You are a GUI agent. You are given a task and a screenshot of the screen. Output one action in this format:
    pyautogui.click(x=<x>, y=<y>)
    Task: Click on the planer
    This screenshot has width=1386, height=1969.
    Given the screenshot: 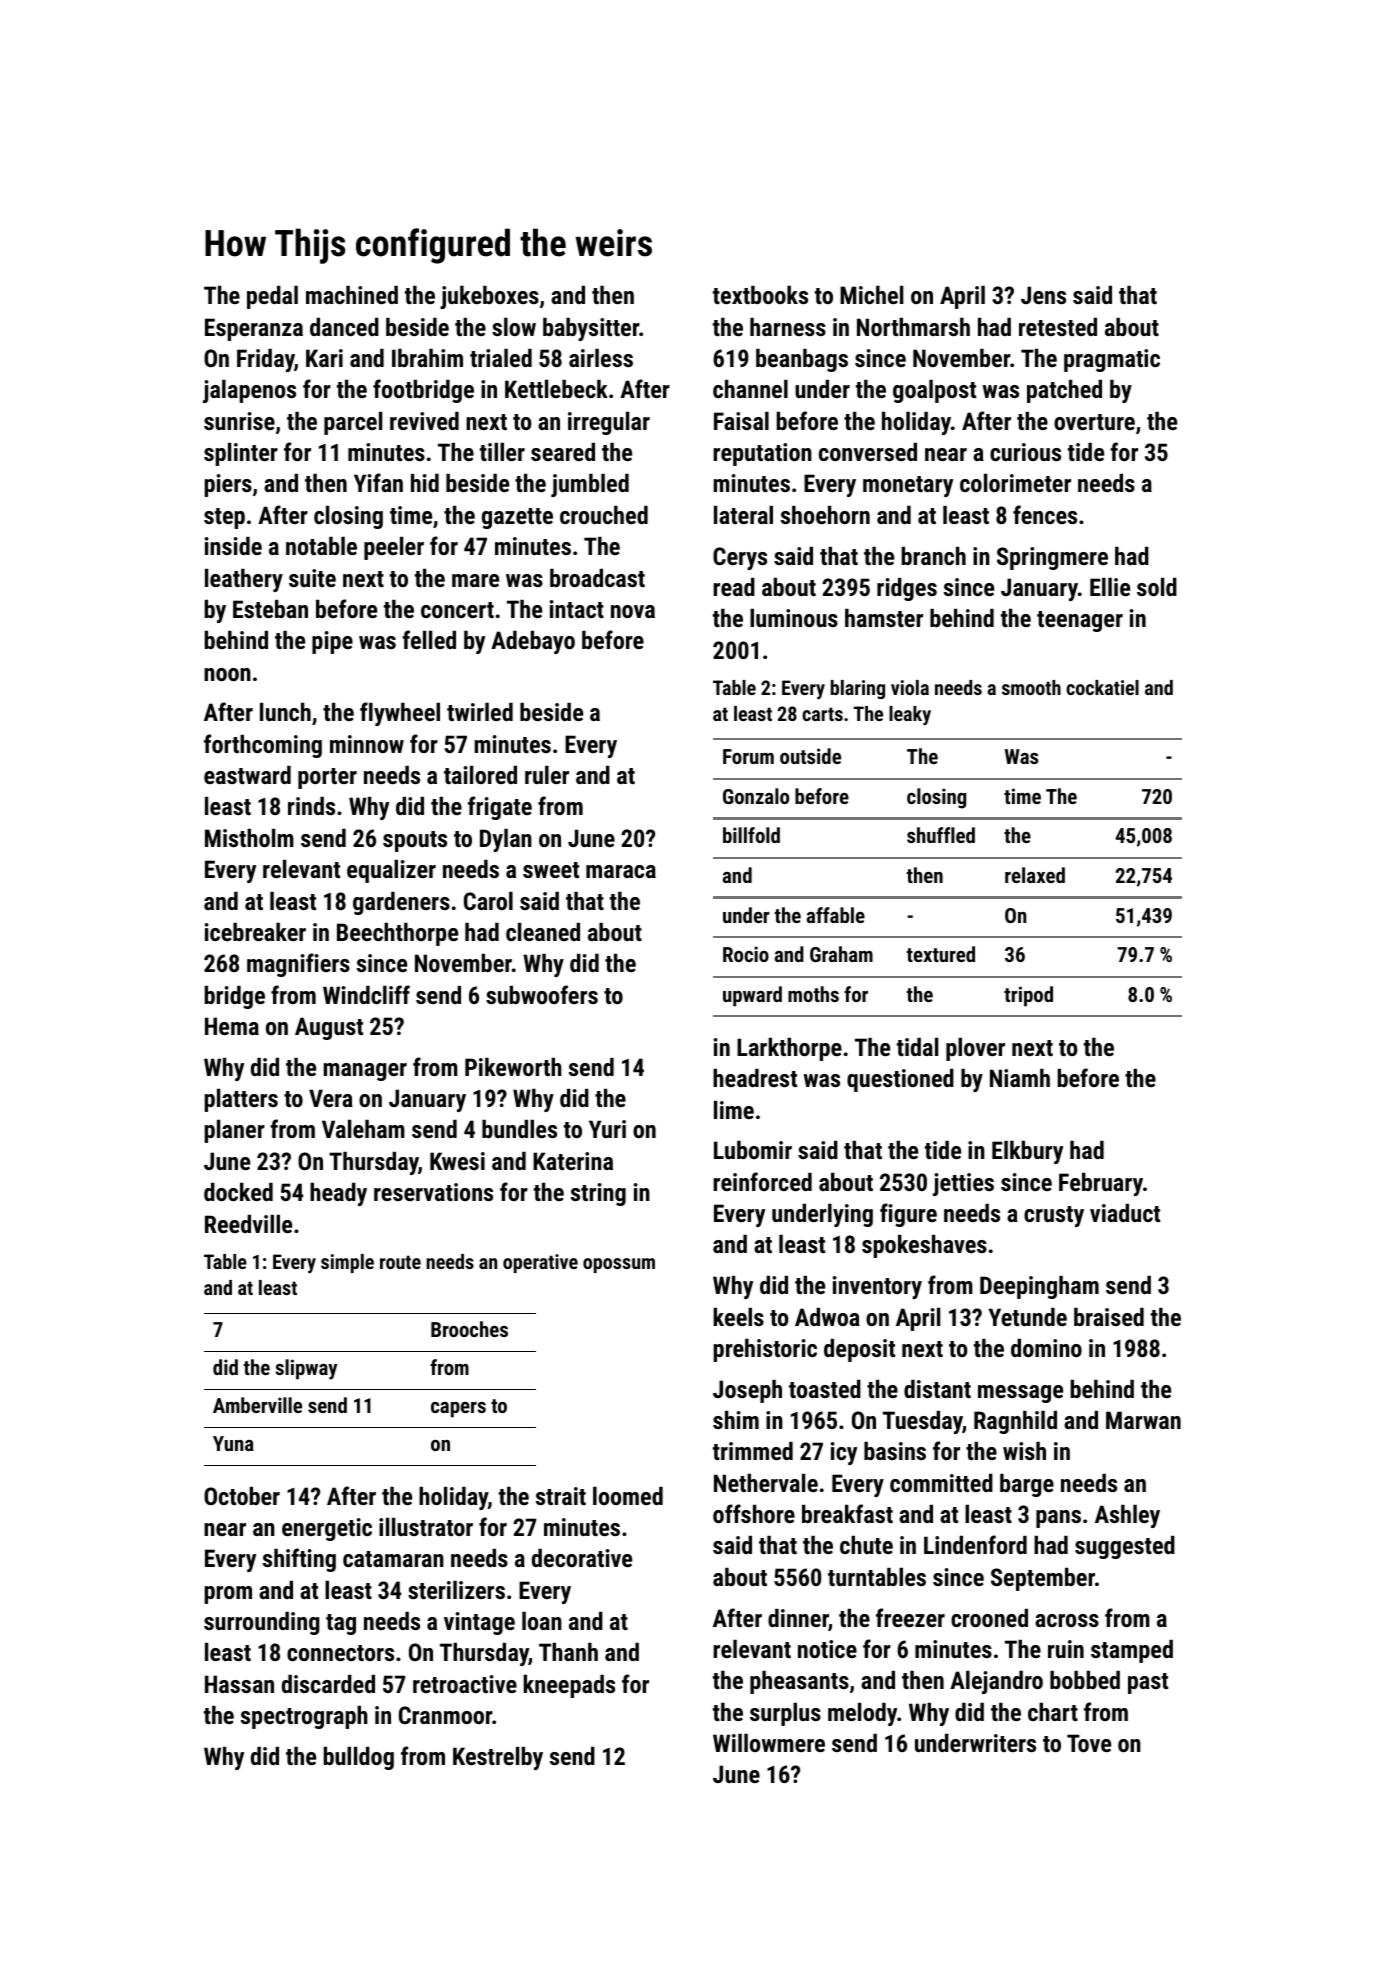 What is the action you would take?
    pyautogui.click(x=234, y=1131)
